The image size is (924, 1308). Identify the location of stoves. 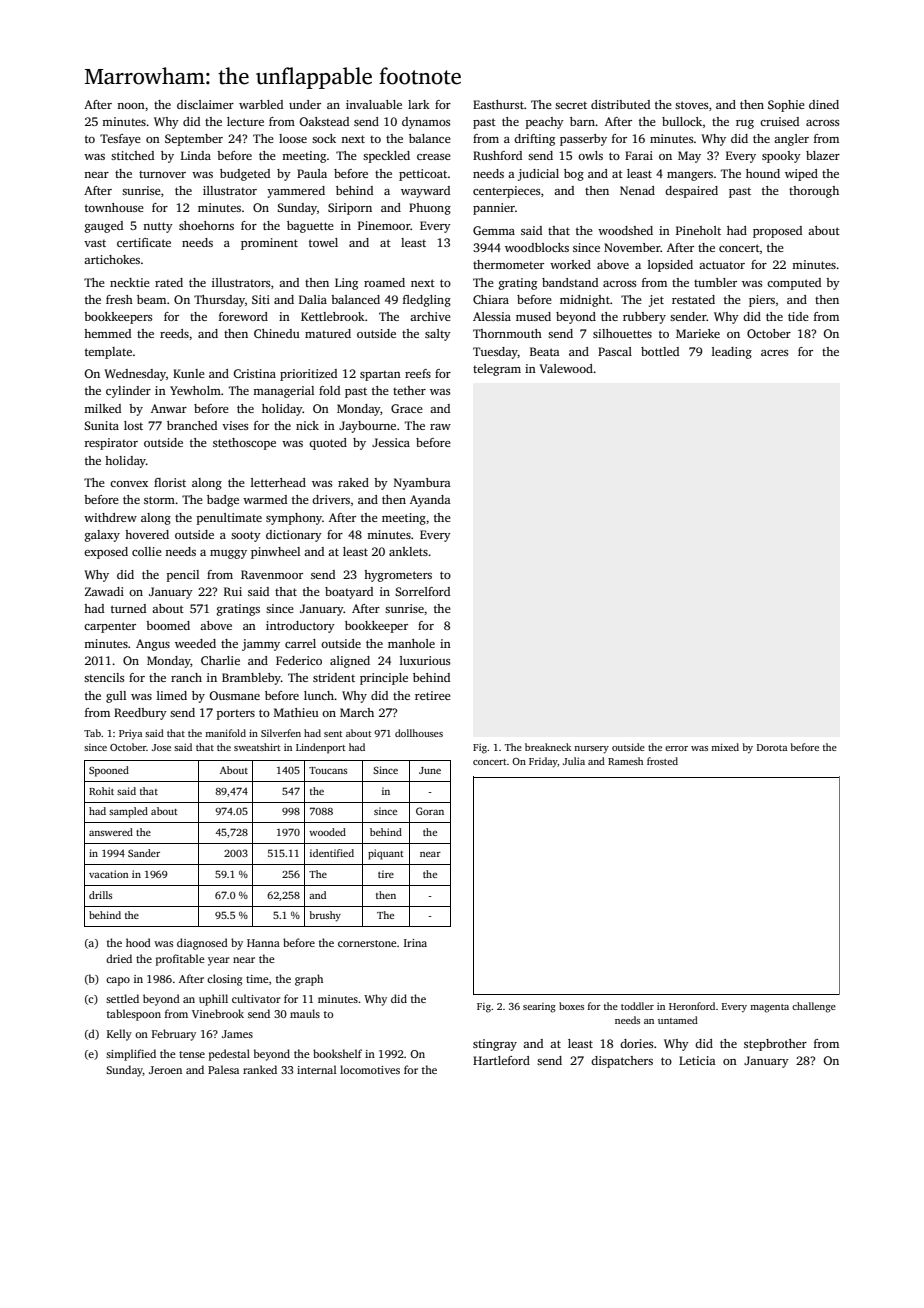
(691, 105).
